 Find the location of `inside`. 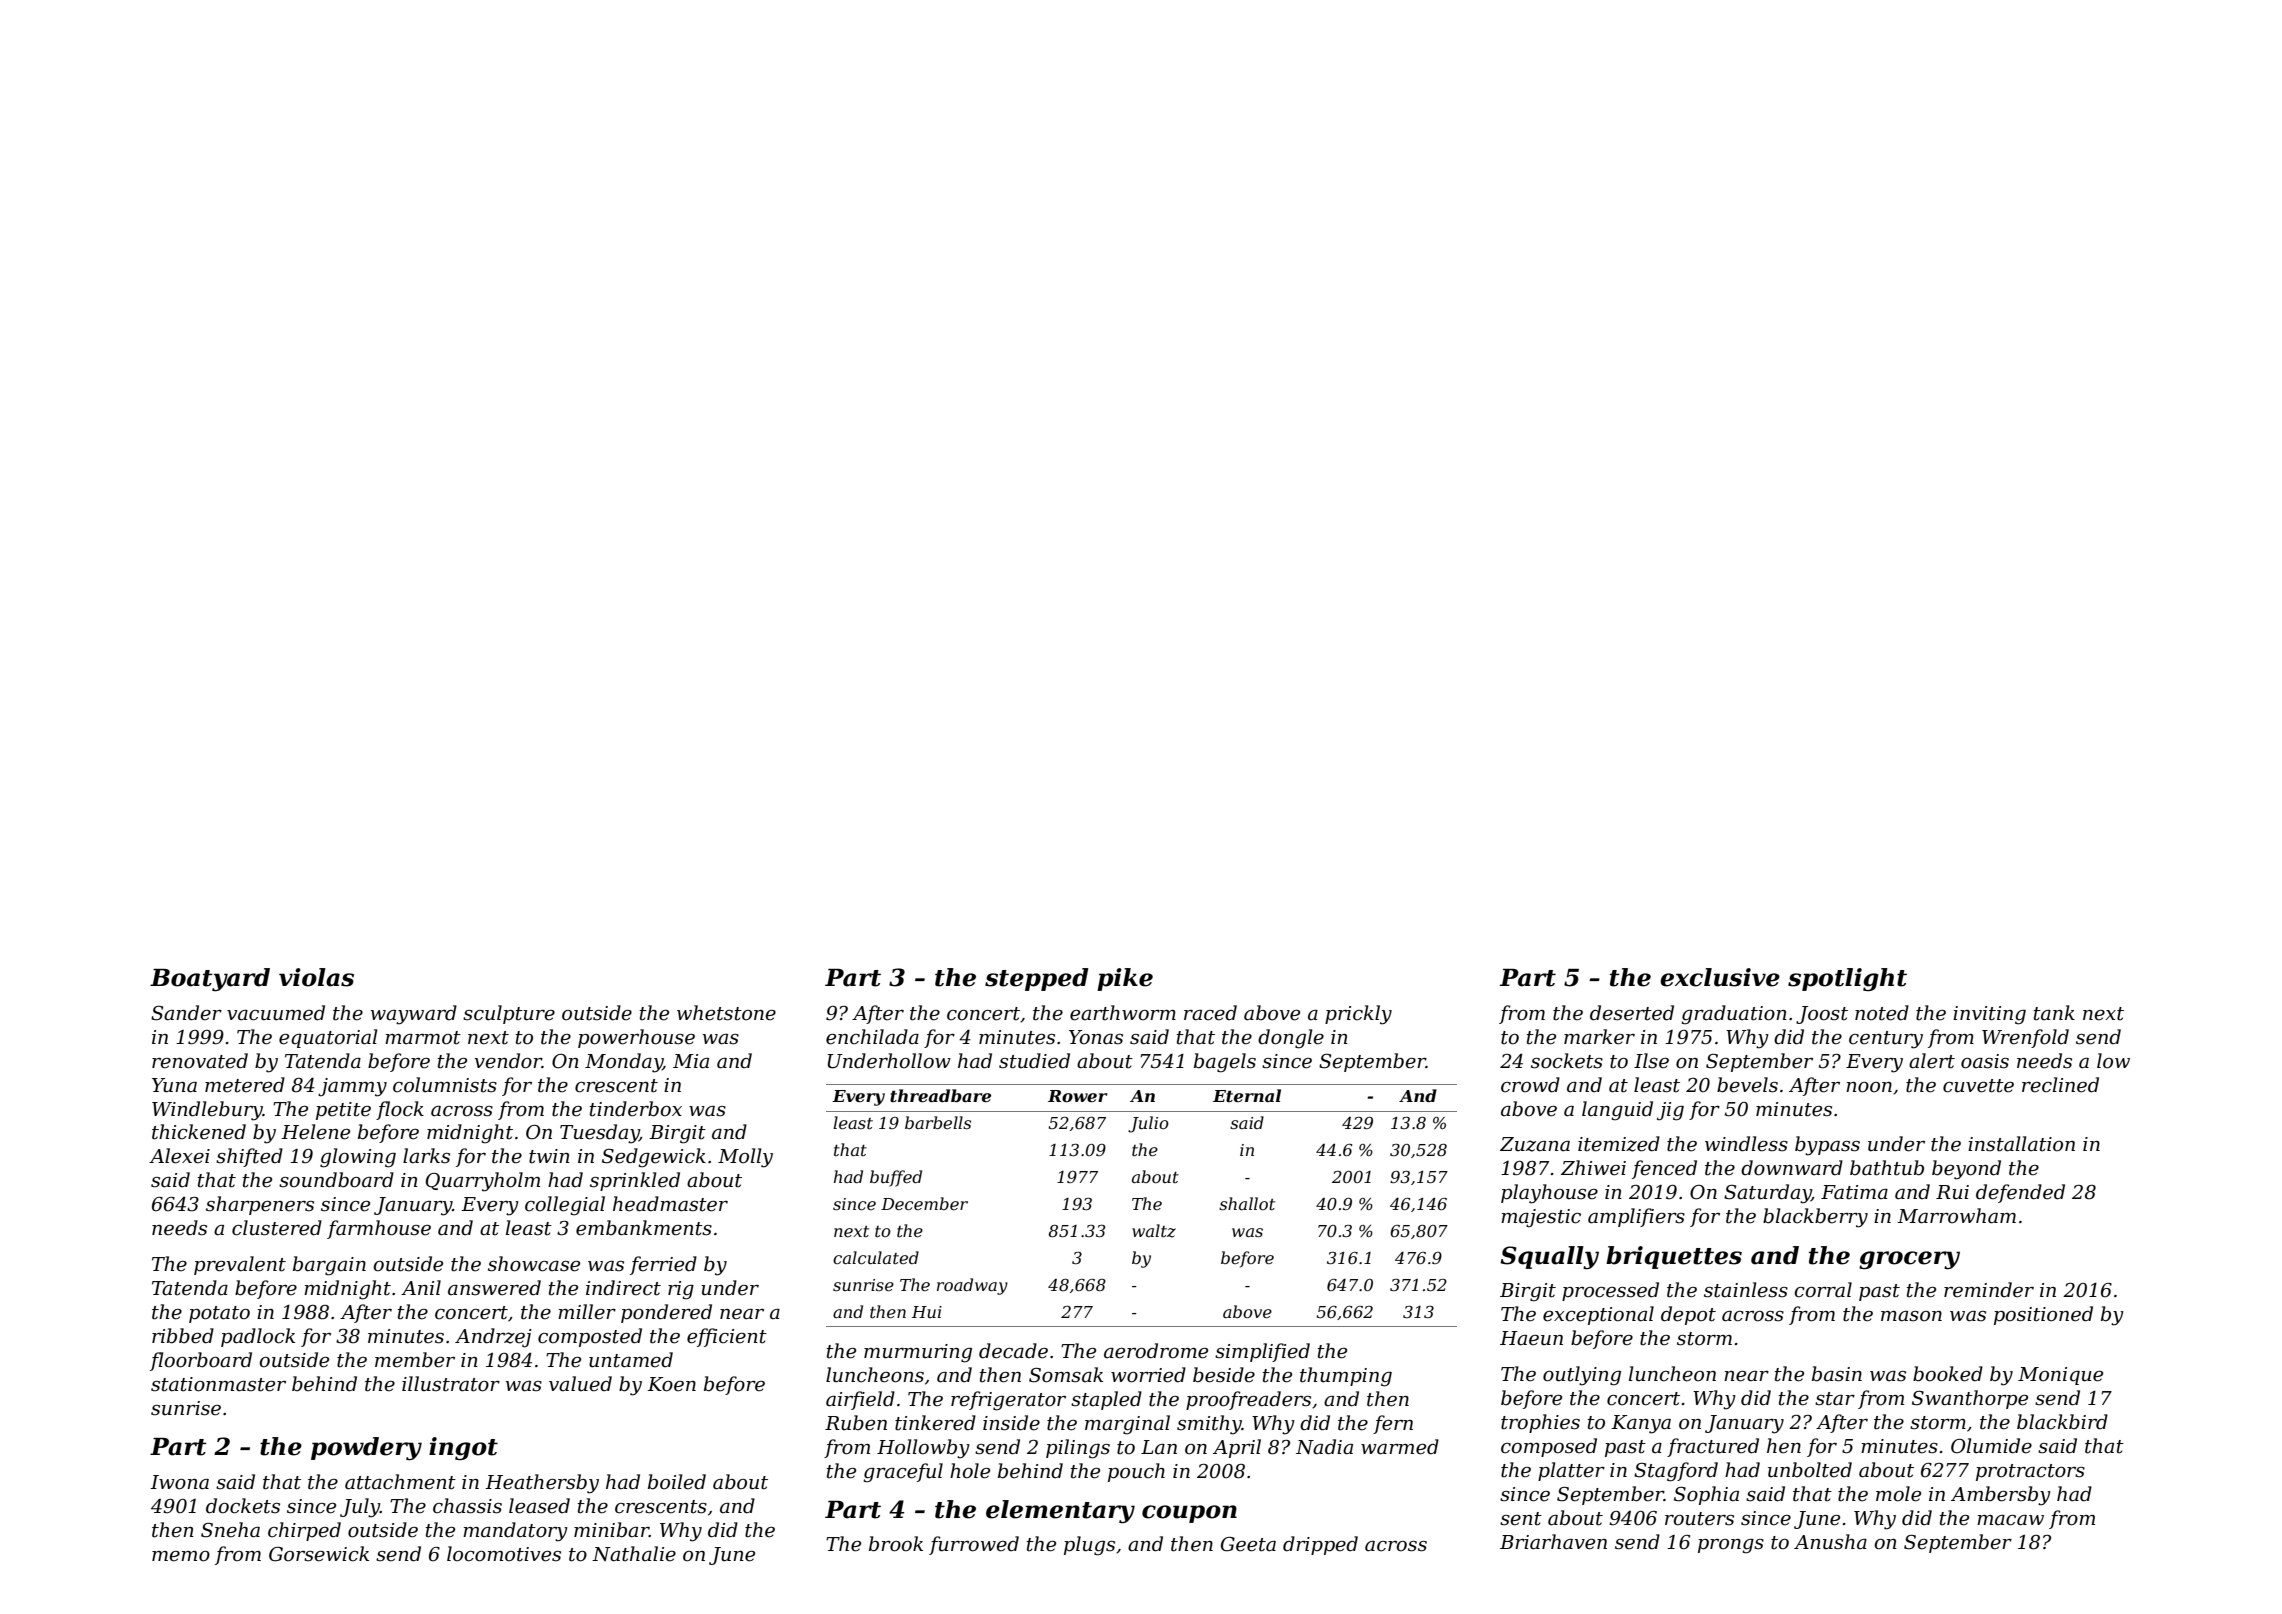

inside is located at coordinates (1011, 1423).
